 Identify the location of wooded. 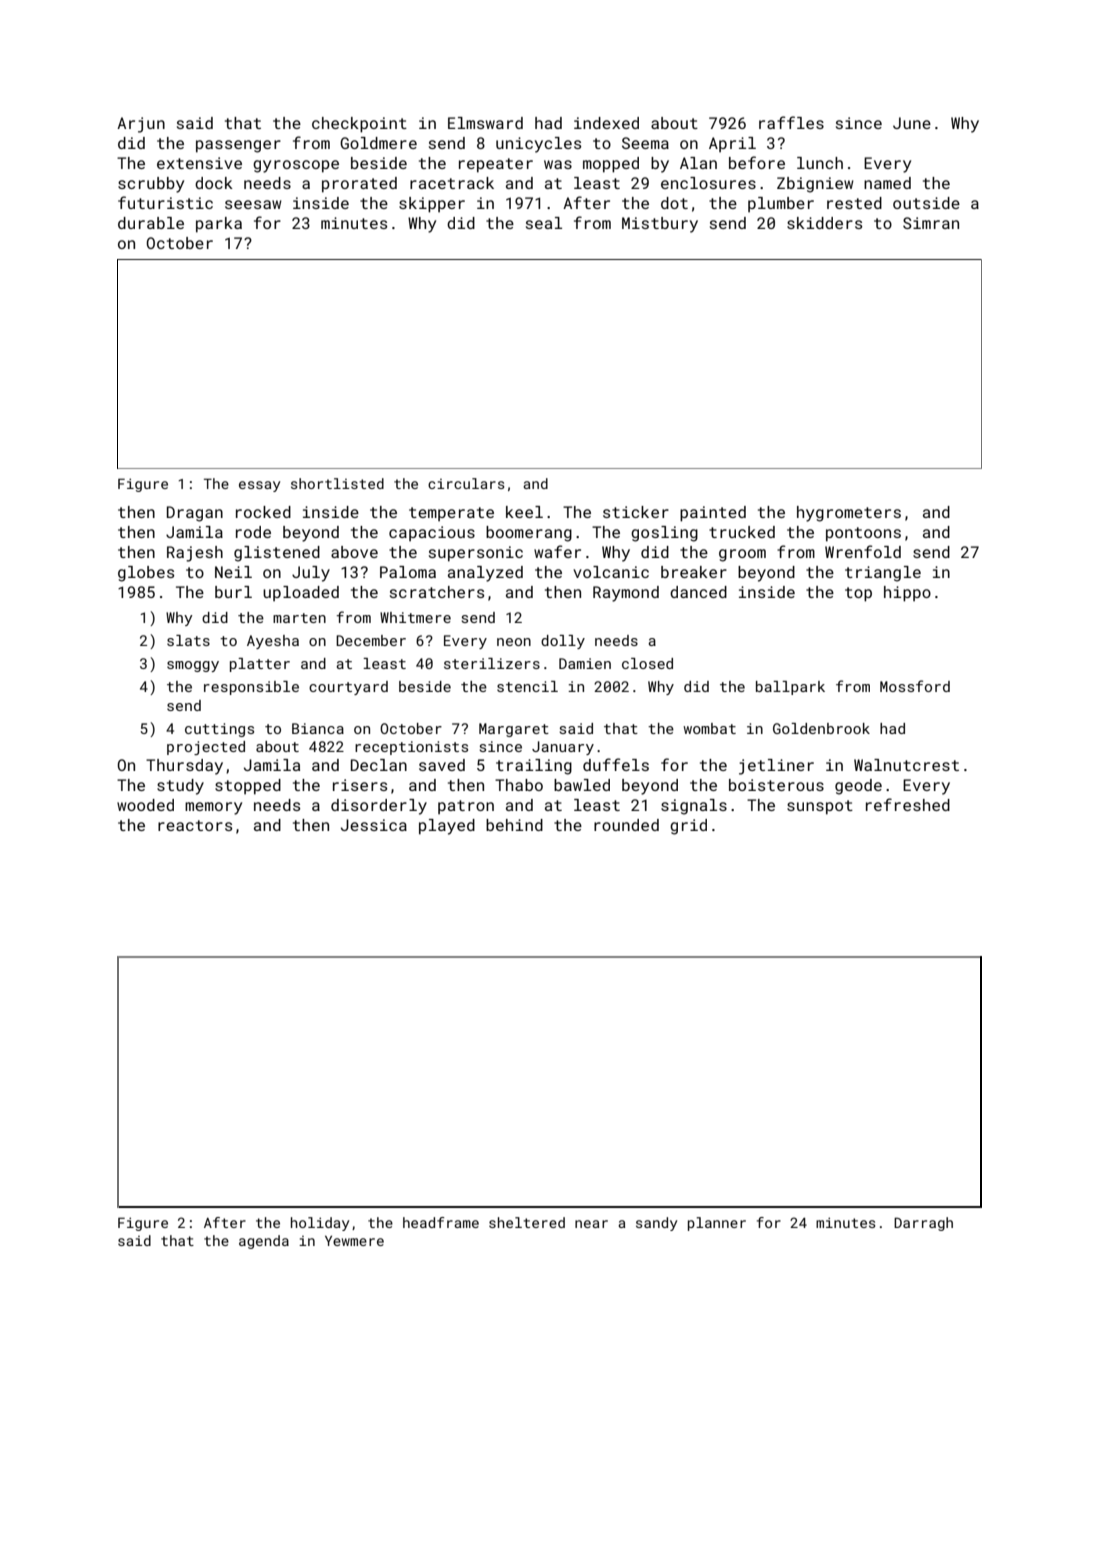
(145, 805).
